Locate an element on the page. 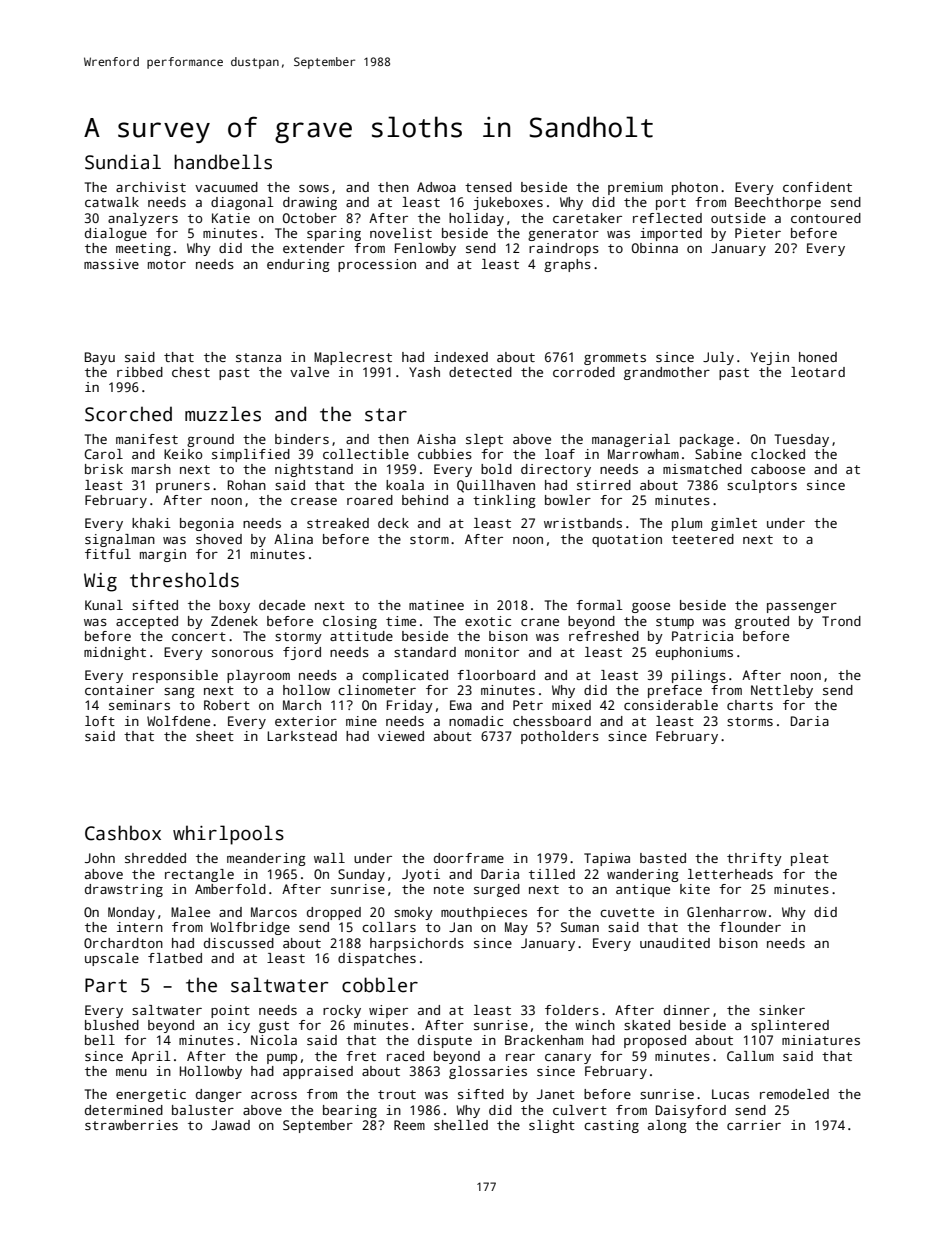 This image has height=1233, width=952. goose is located at coordinates (651, 608).
